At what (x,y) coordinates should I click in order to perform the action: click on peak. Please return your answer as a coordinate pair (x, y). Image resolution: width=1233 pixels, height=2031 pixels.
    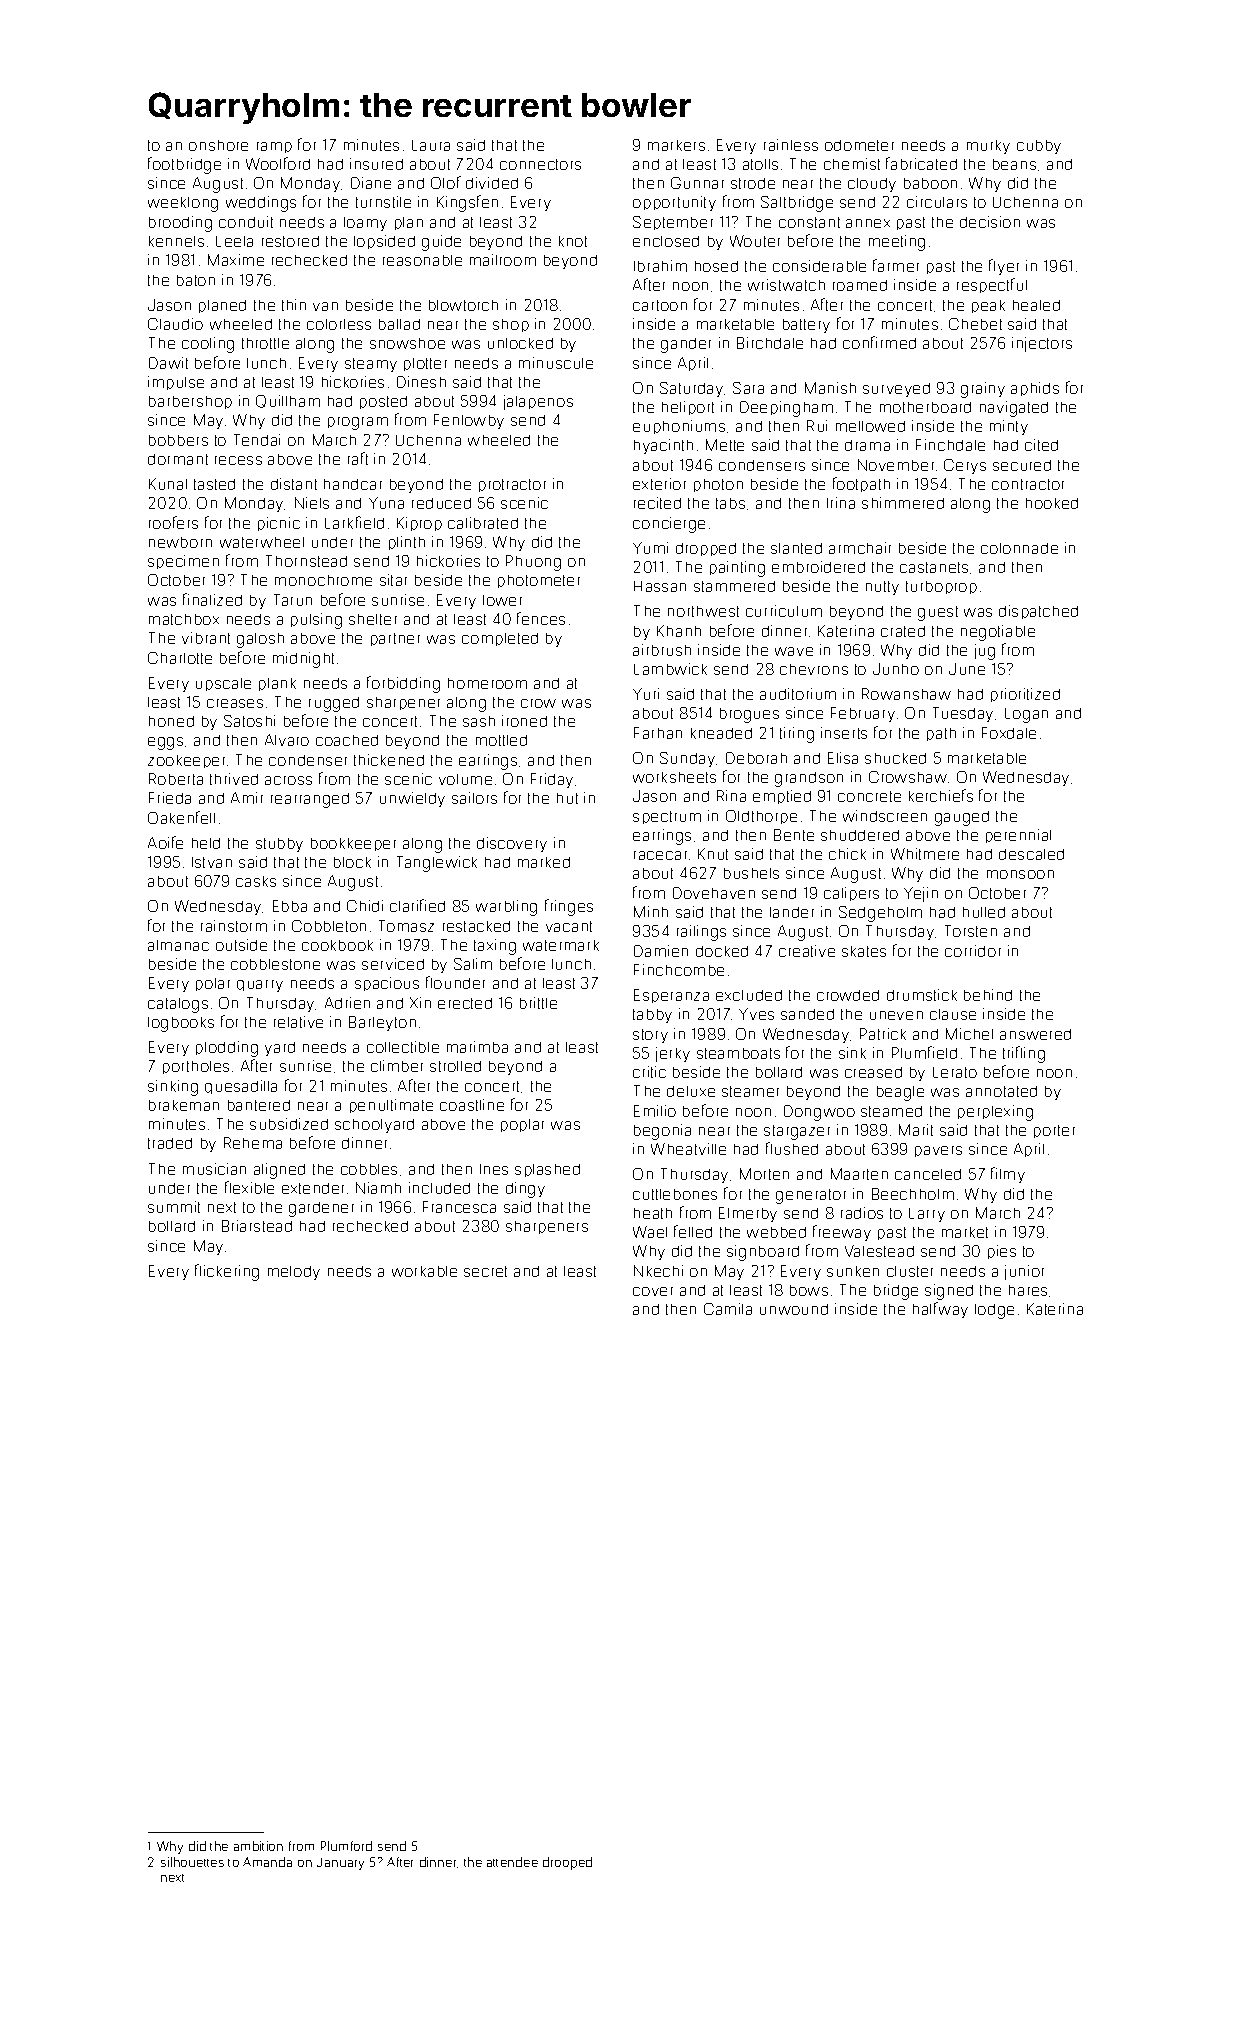
    Looking at the image, I should click on (988, 306).
